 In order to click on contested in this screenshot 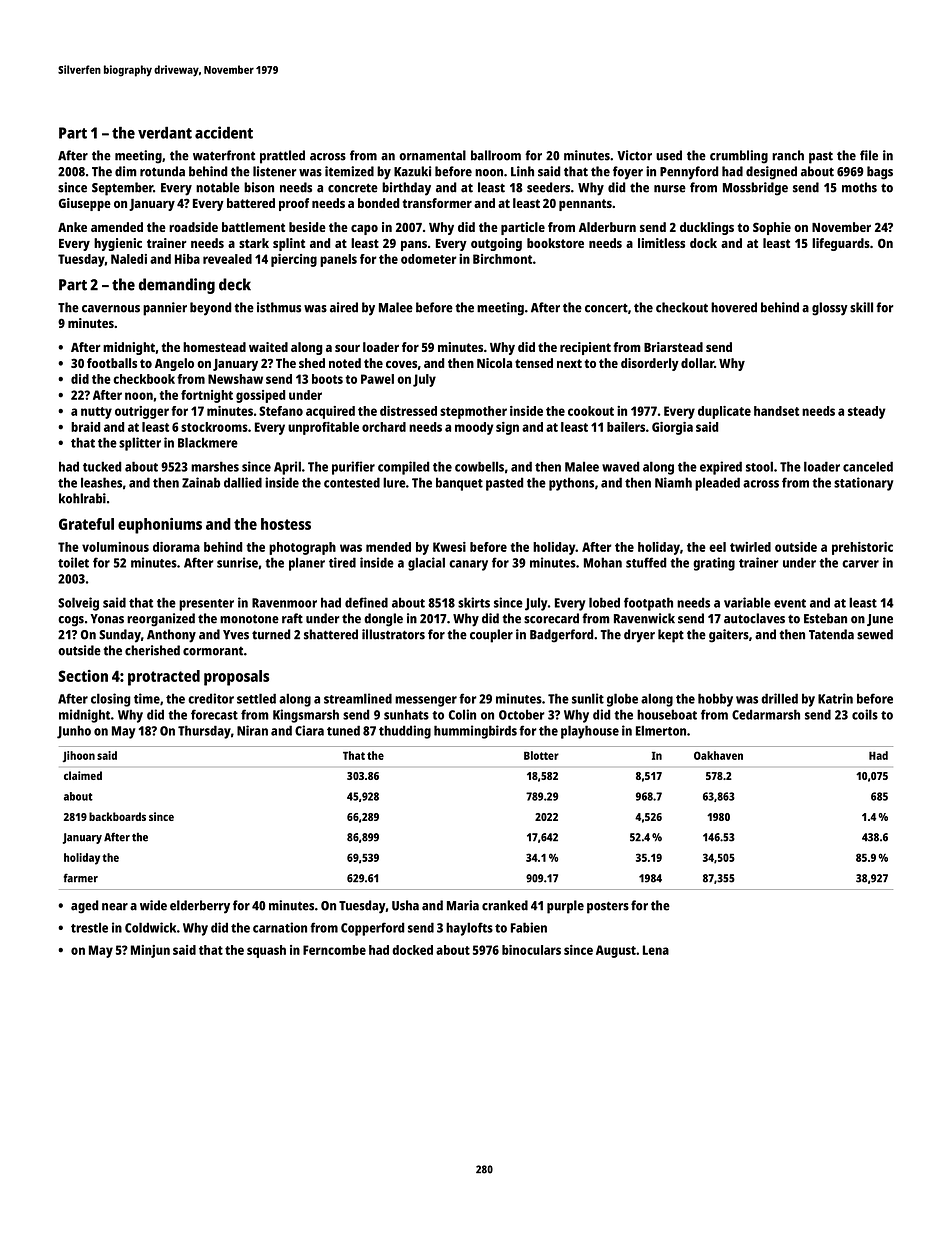, I will do `click(352, 482)`.
